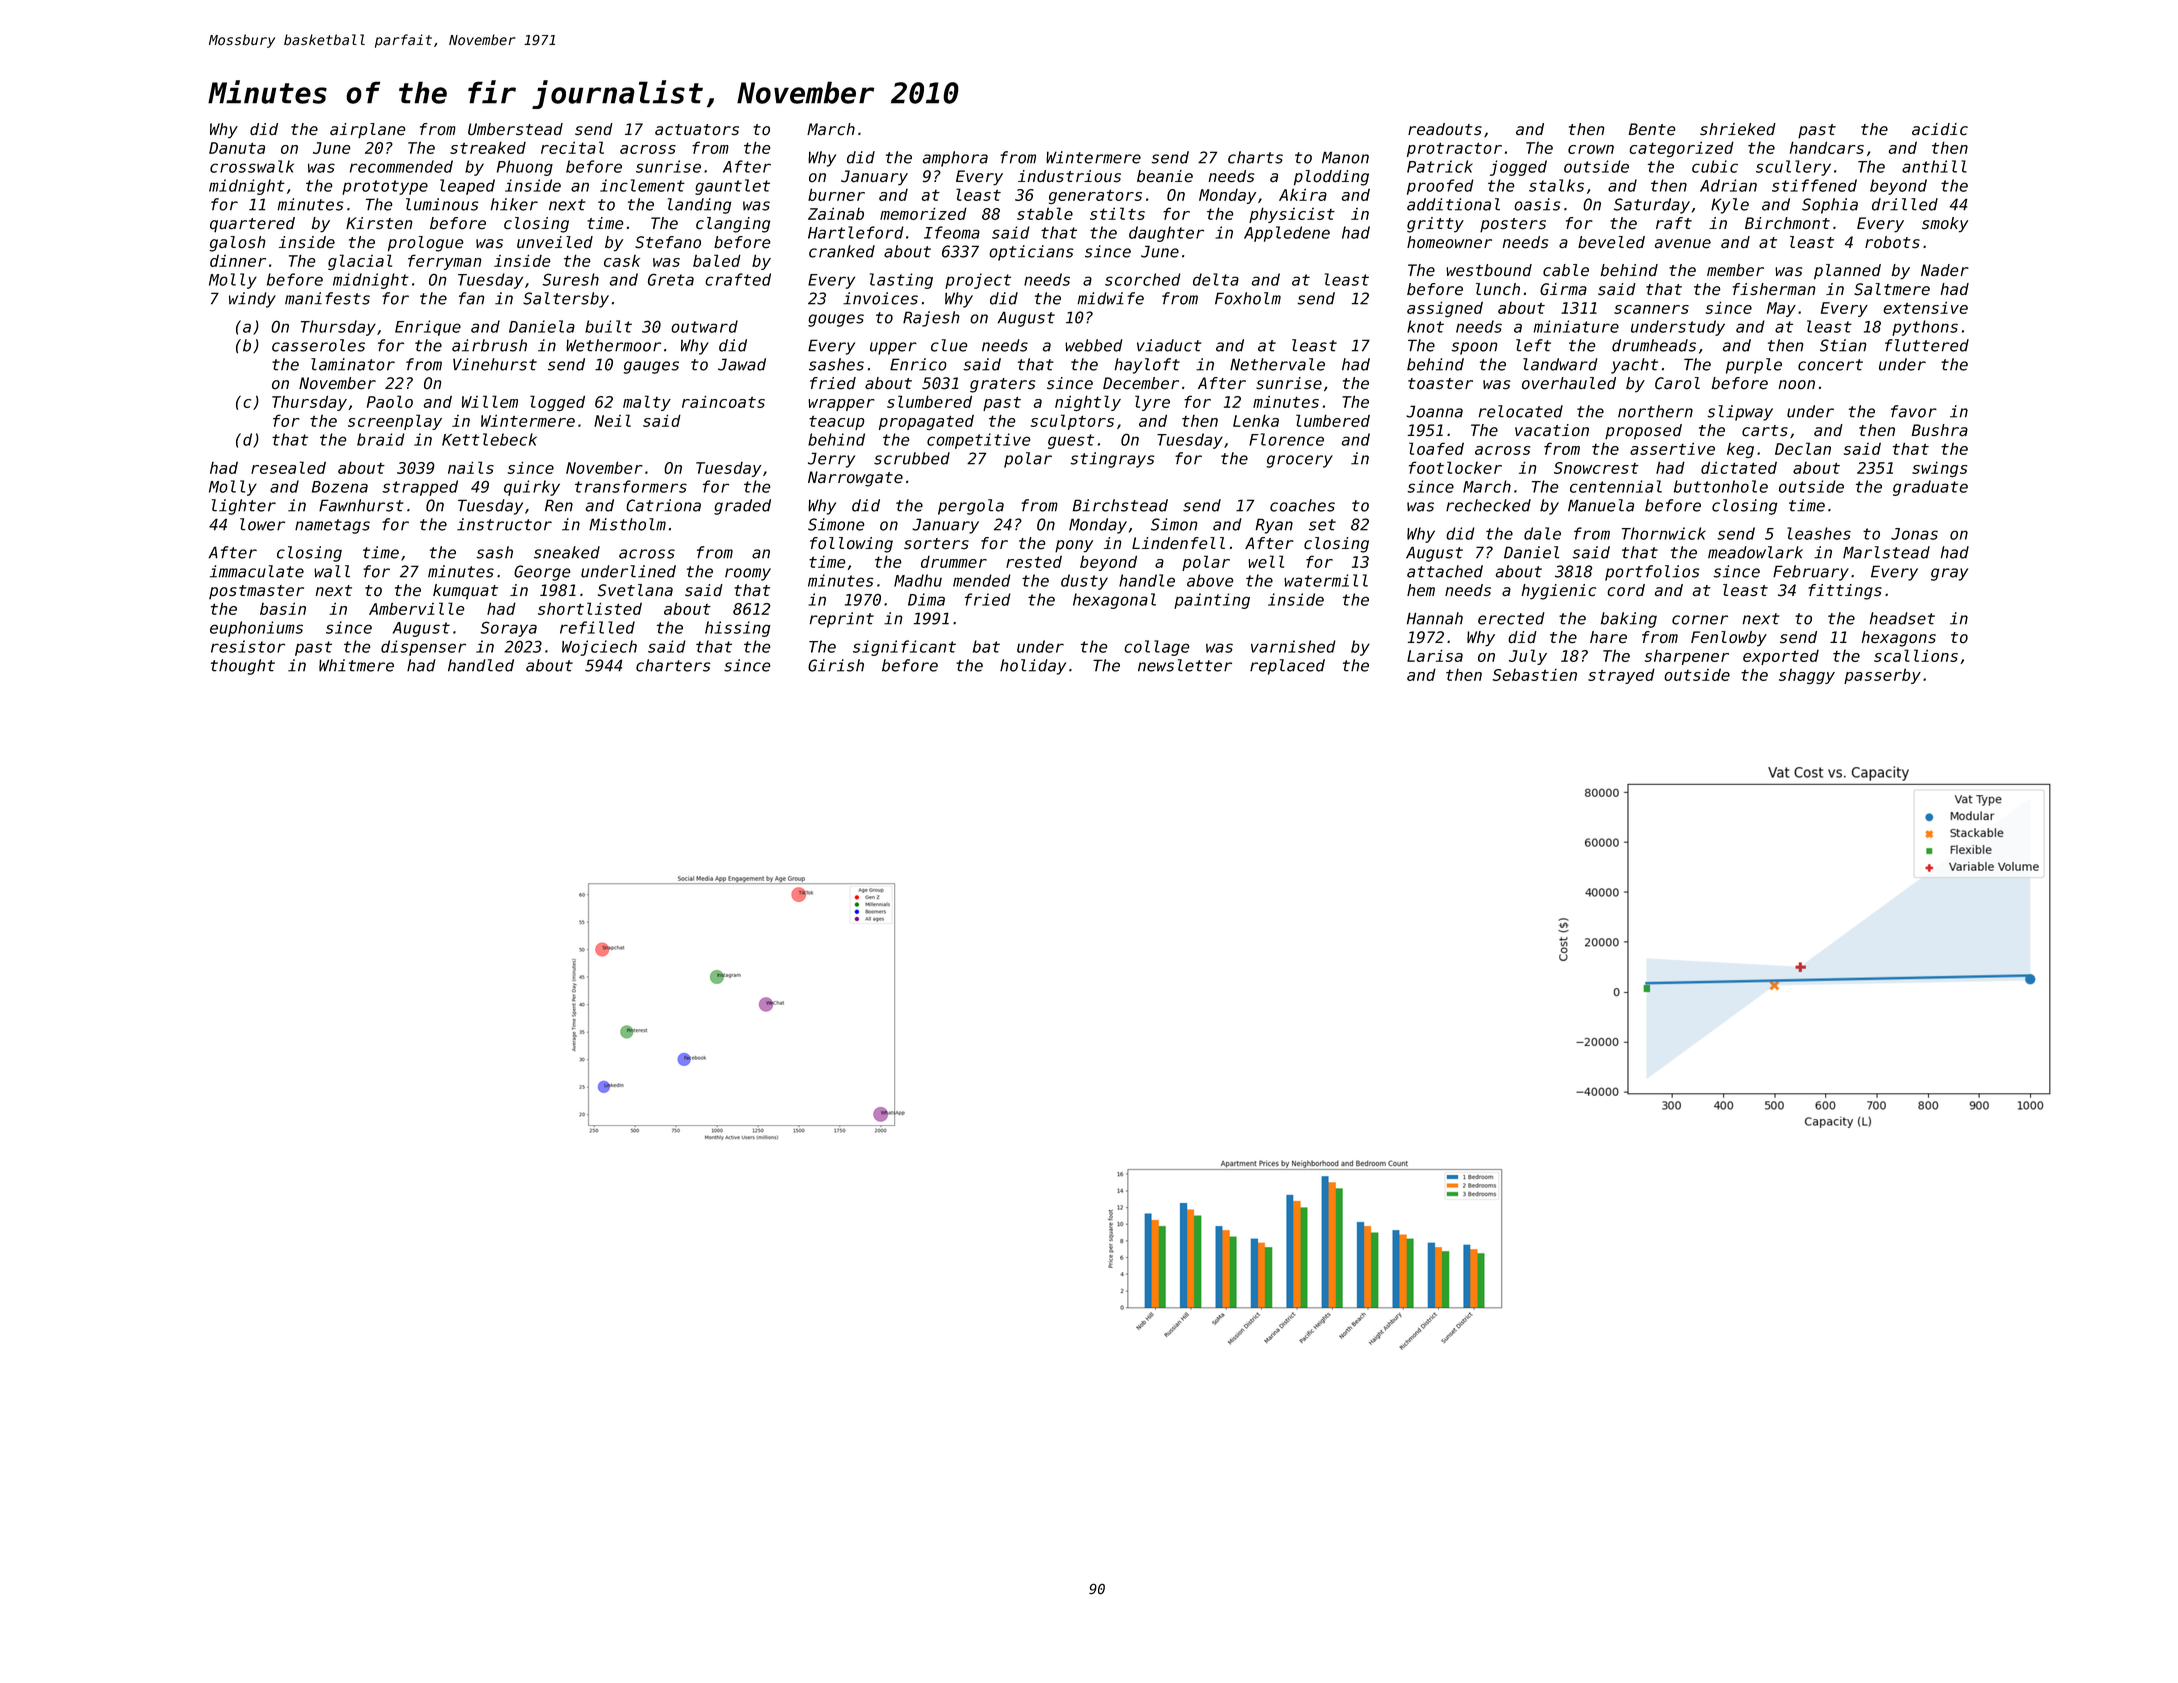 The width and height of the page is (2178, 1683). Describe the element at coordinates (1518, 168) in the page. I see `jogged` at that location.
